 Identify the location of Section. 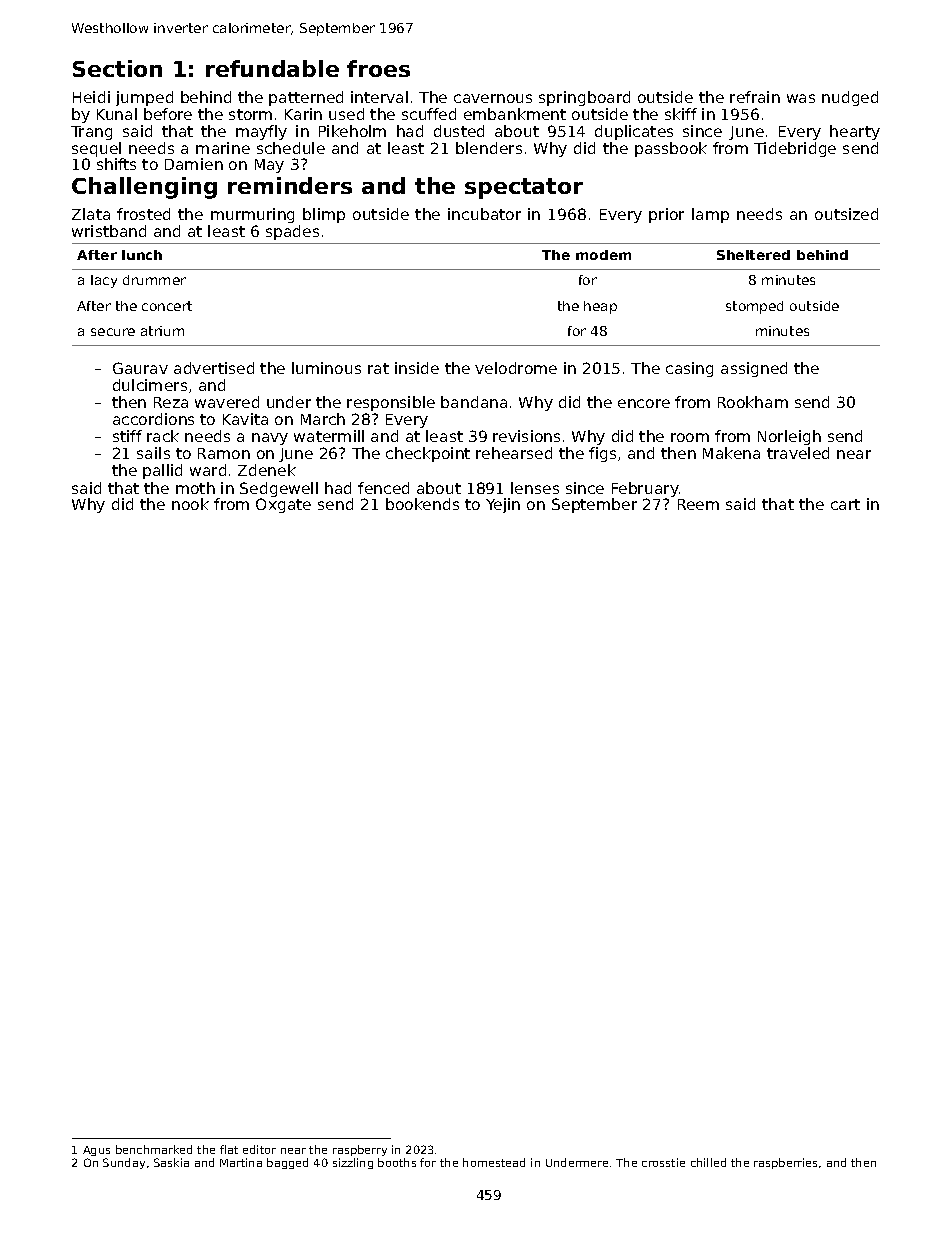
(117, 68).
